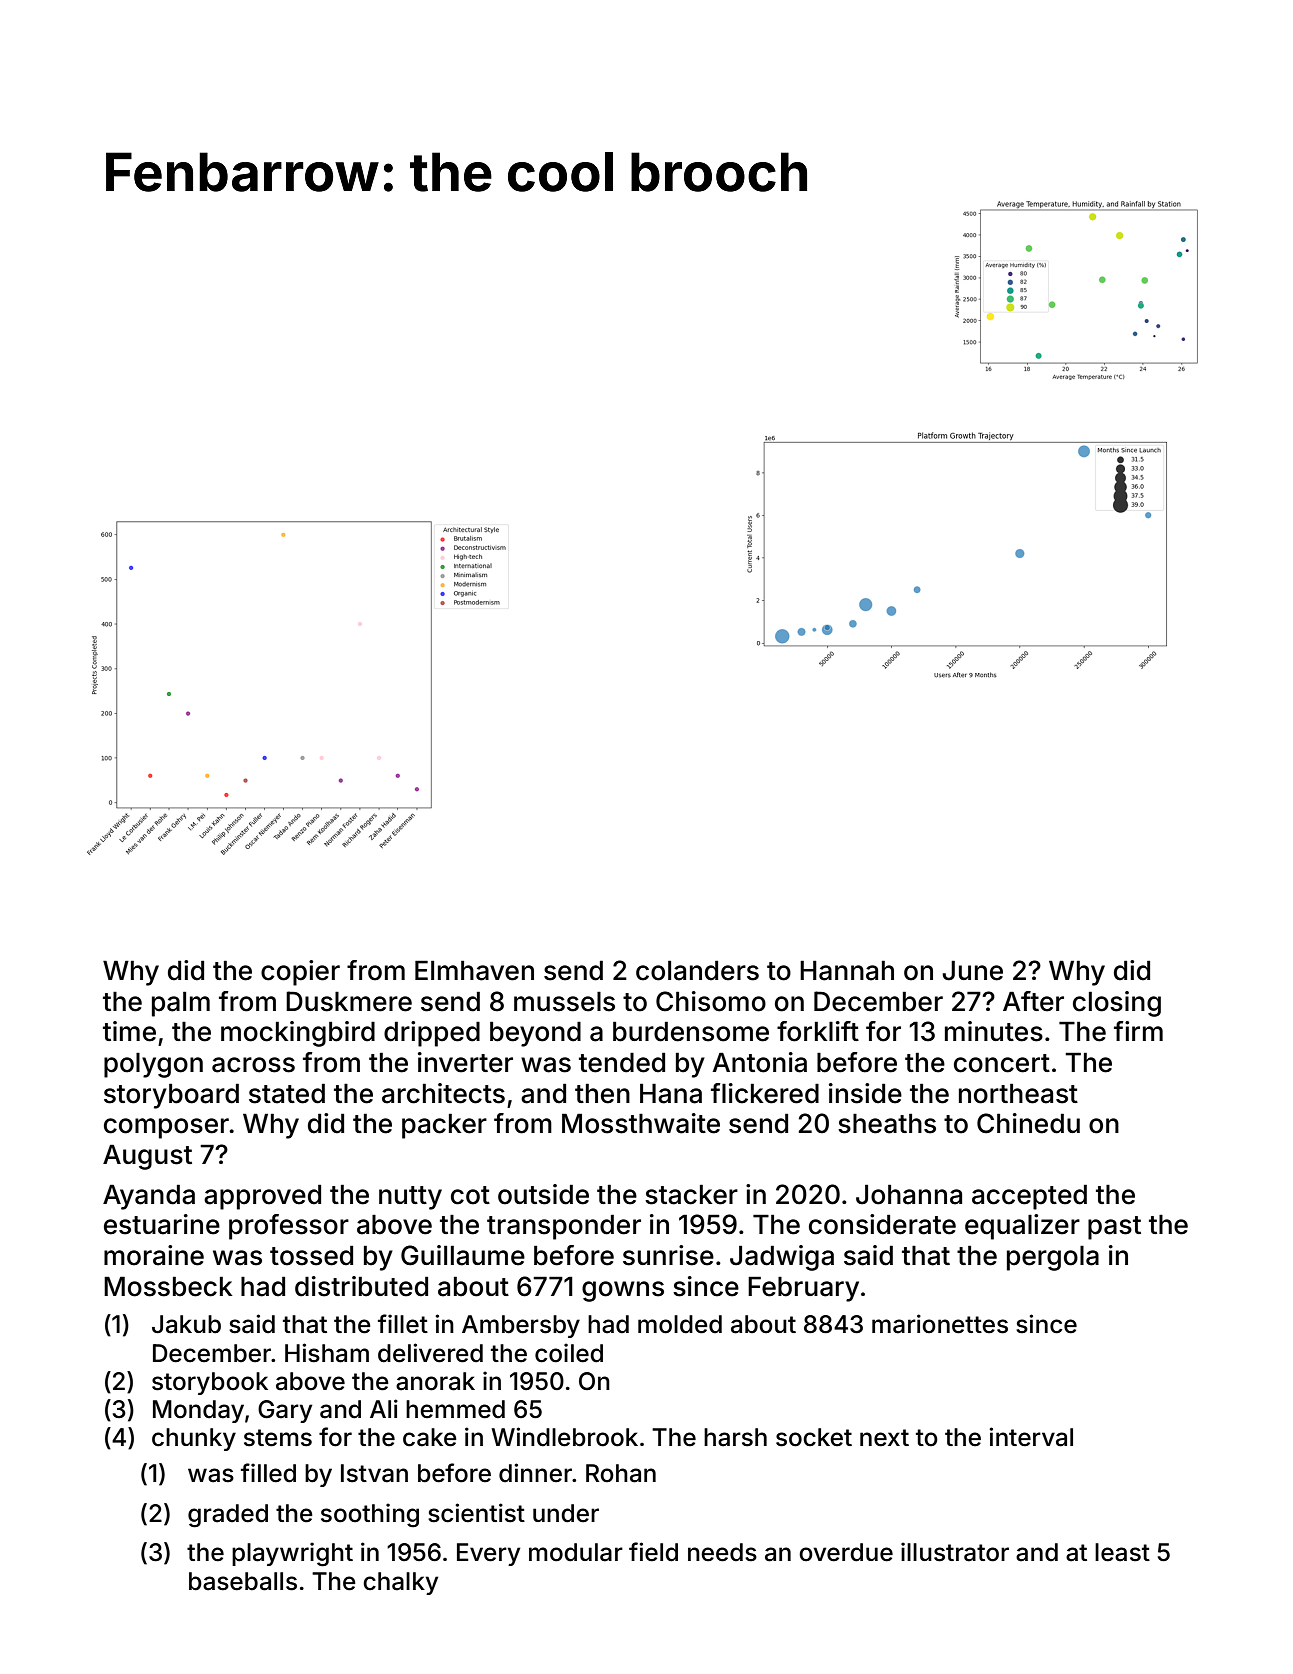 This document has width=1293, height=1674. I want to click on mockingbird, so click(298, 1034).
